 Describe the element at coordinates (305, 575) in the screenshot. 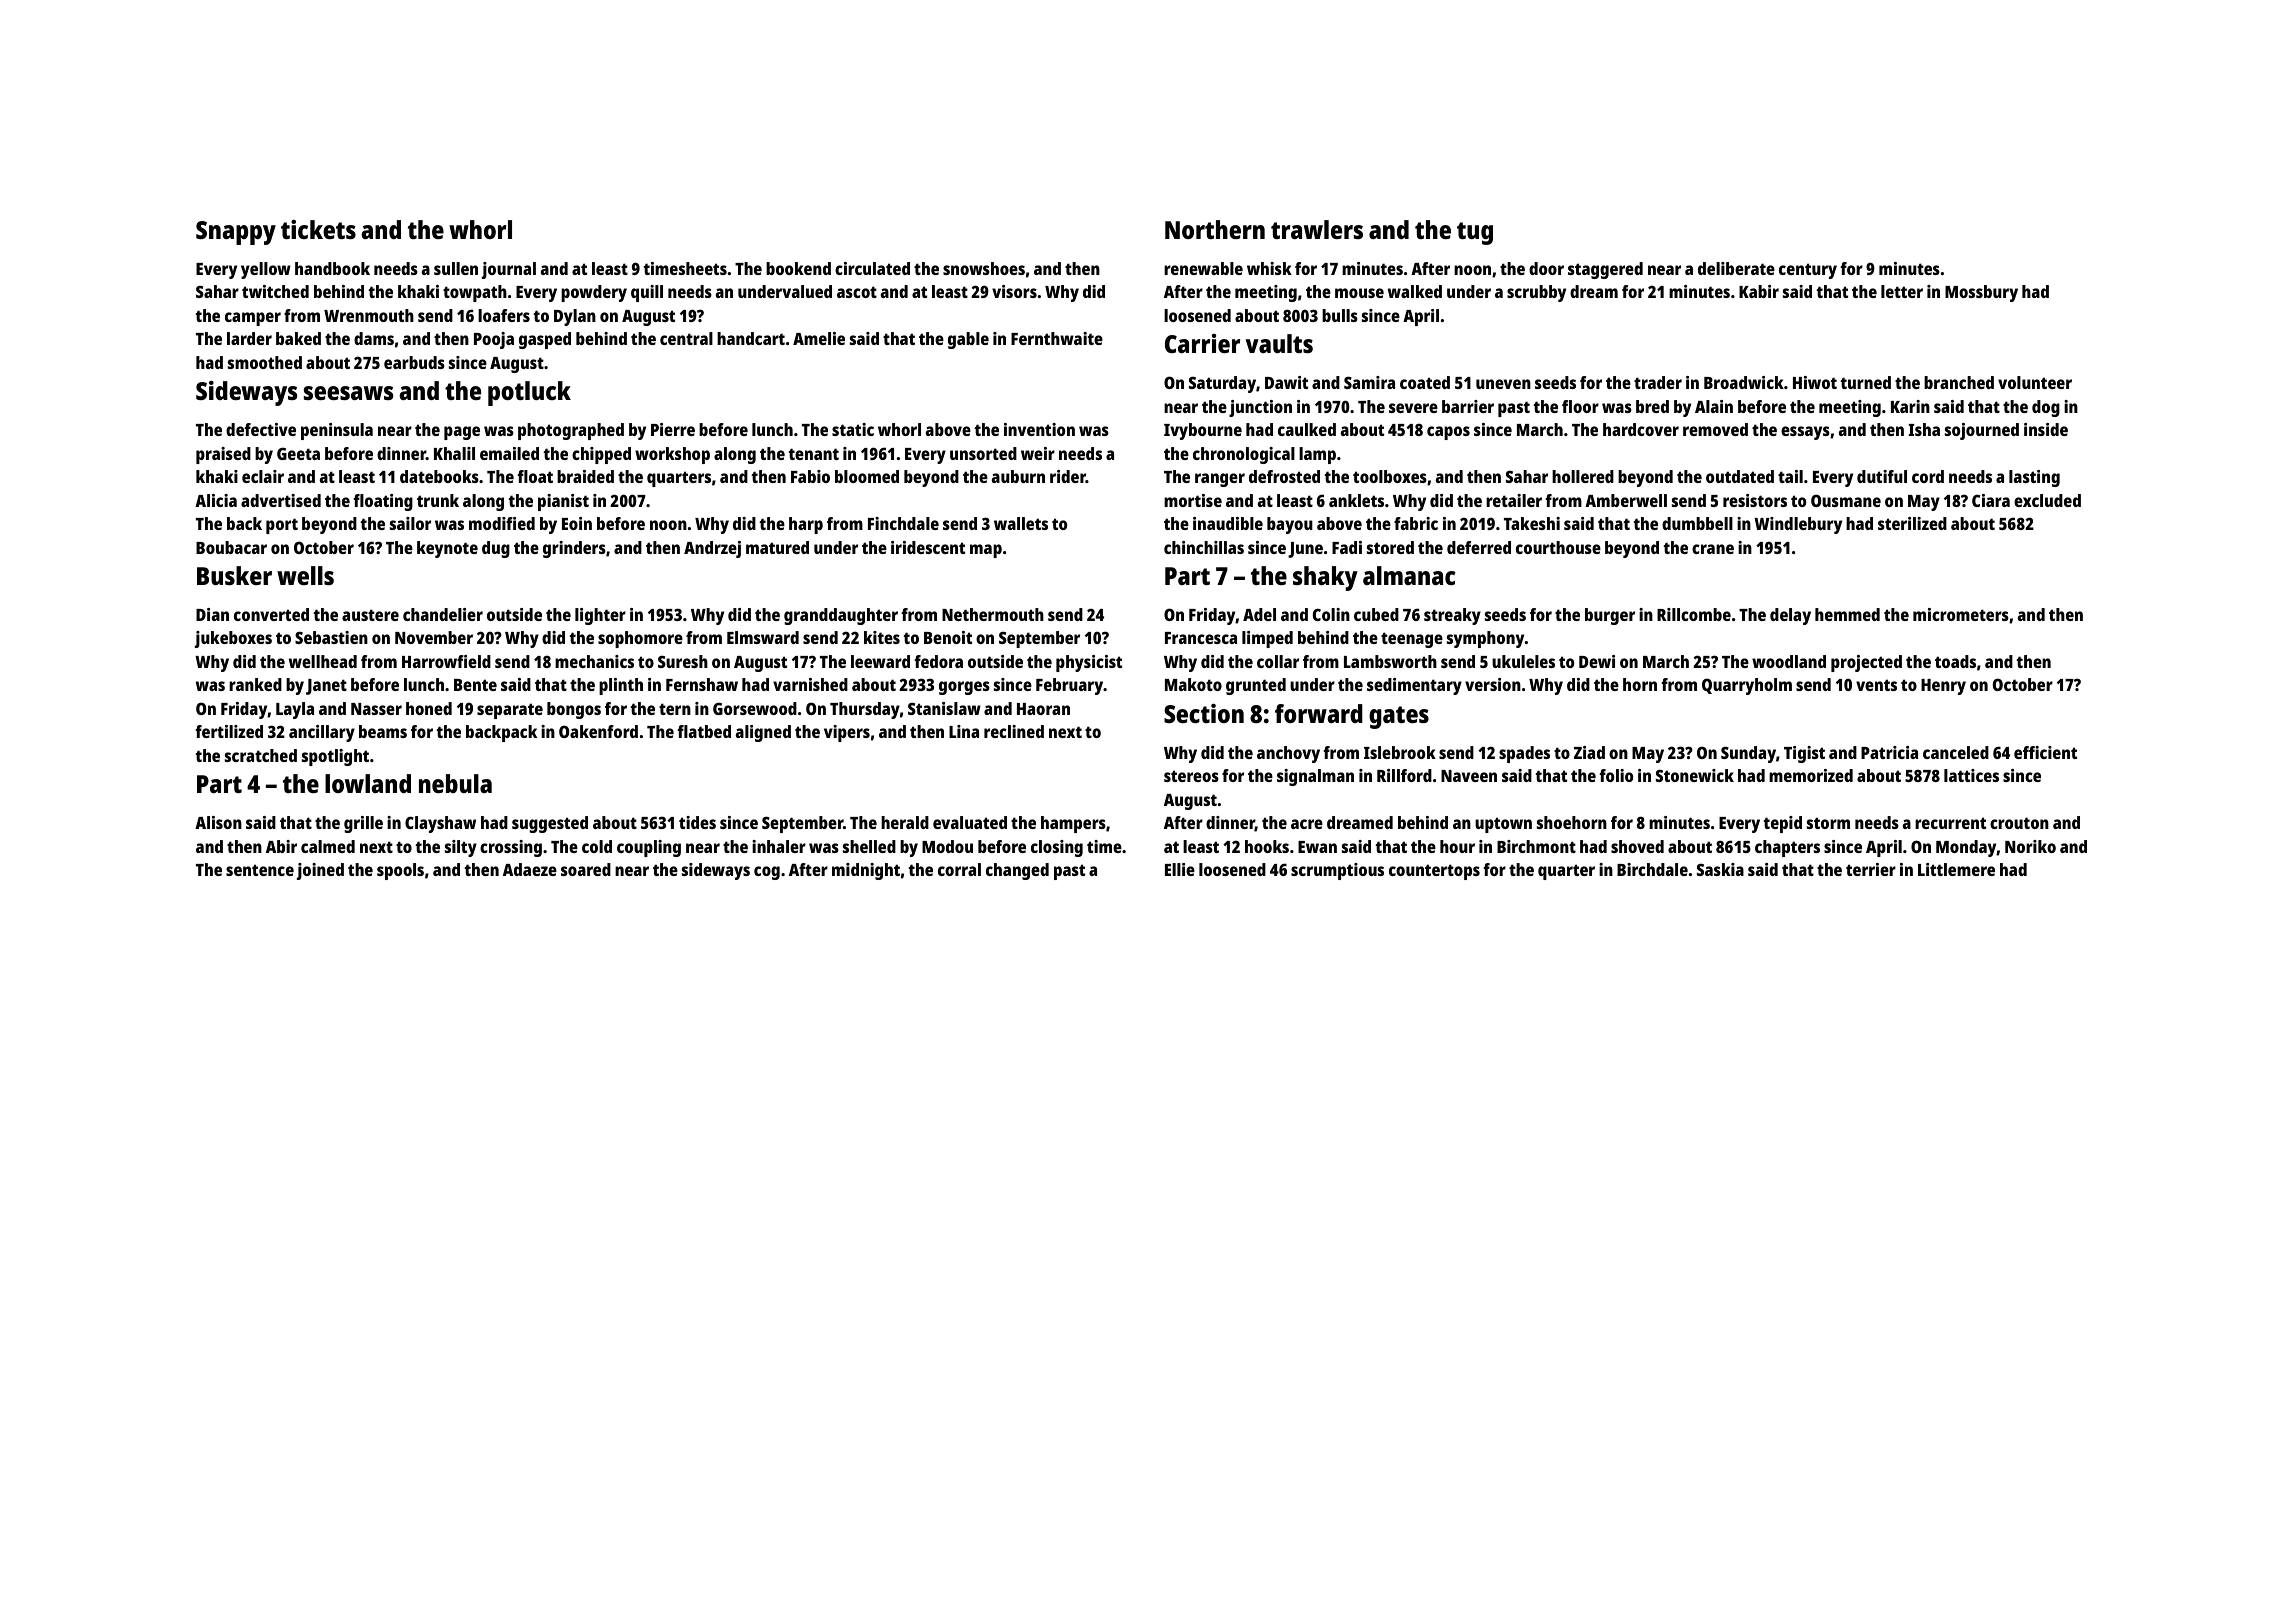

I see `wells` at that location.
